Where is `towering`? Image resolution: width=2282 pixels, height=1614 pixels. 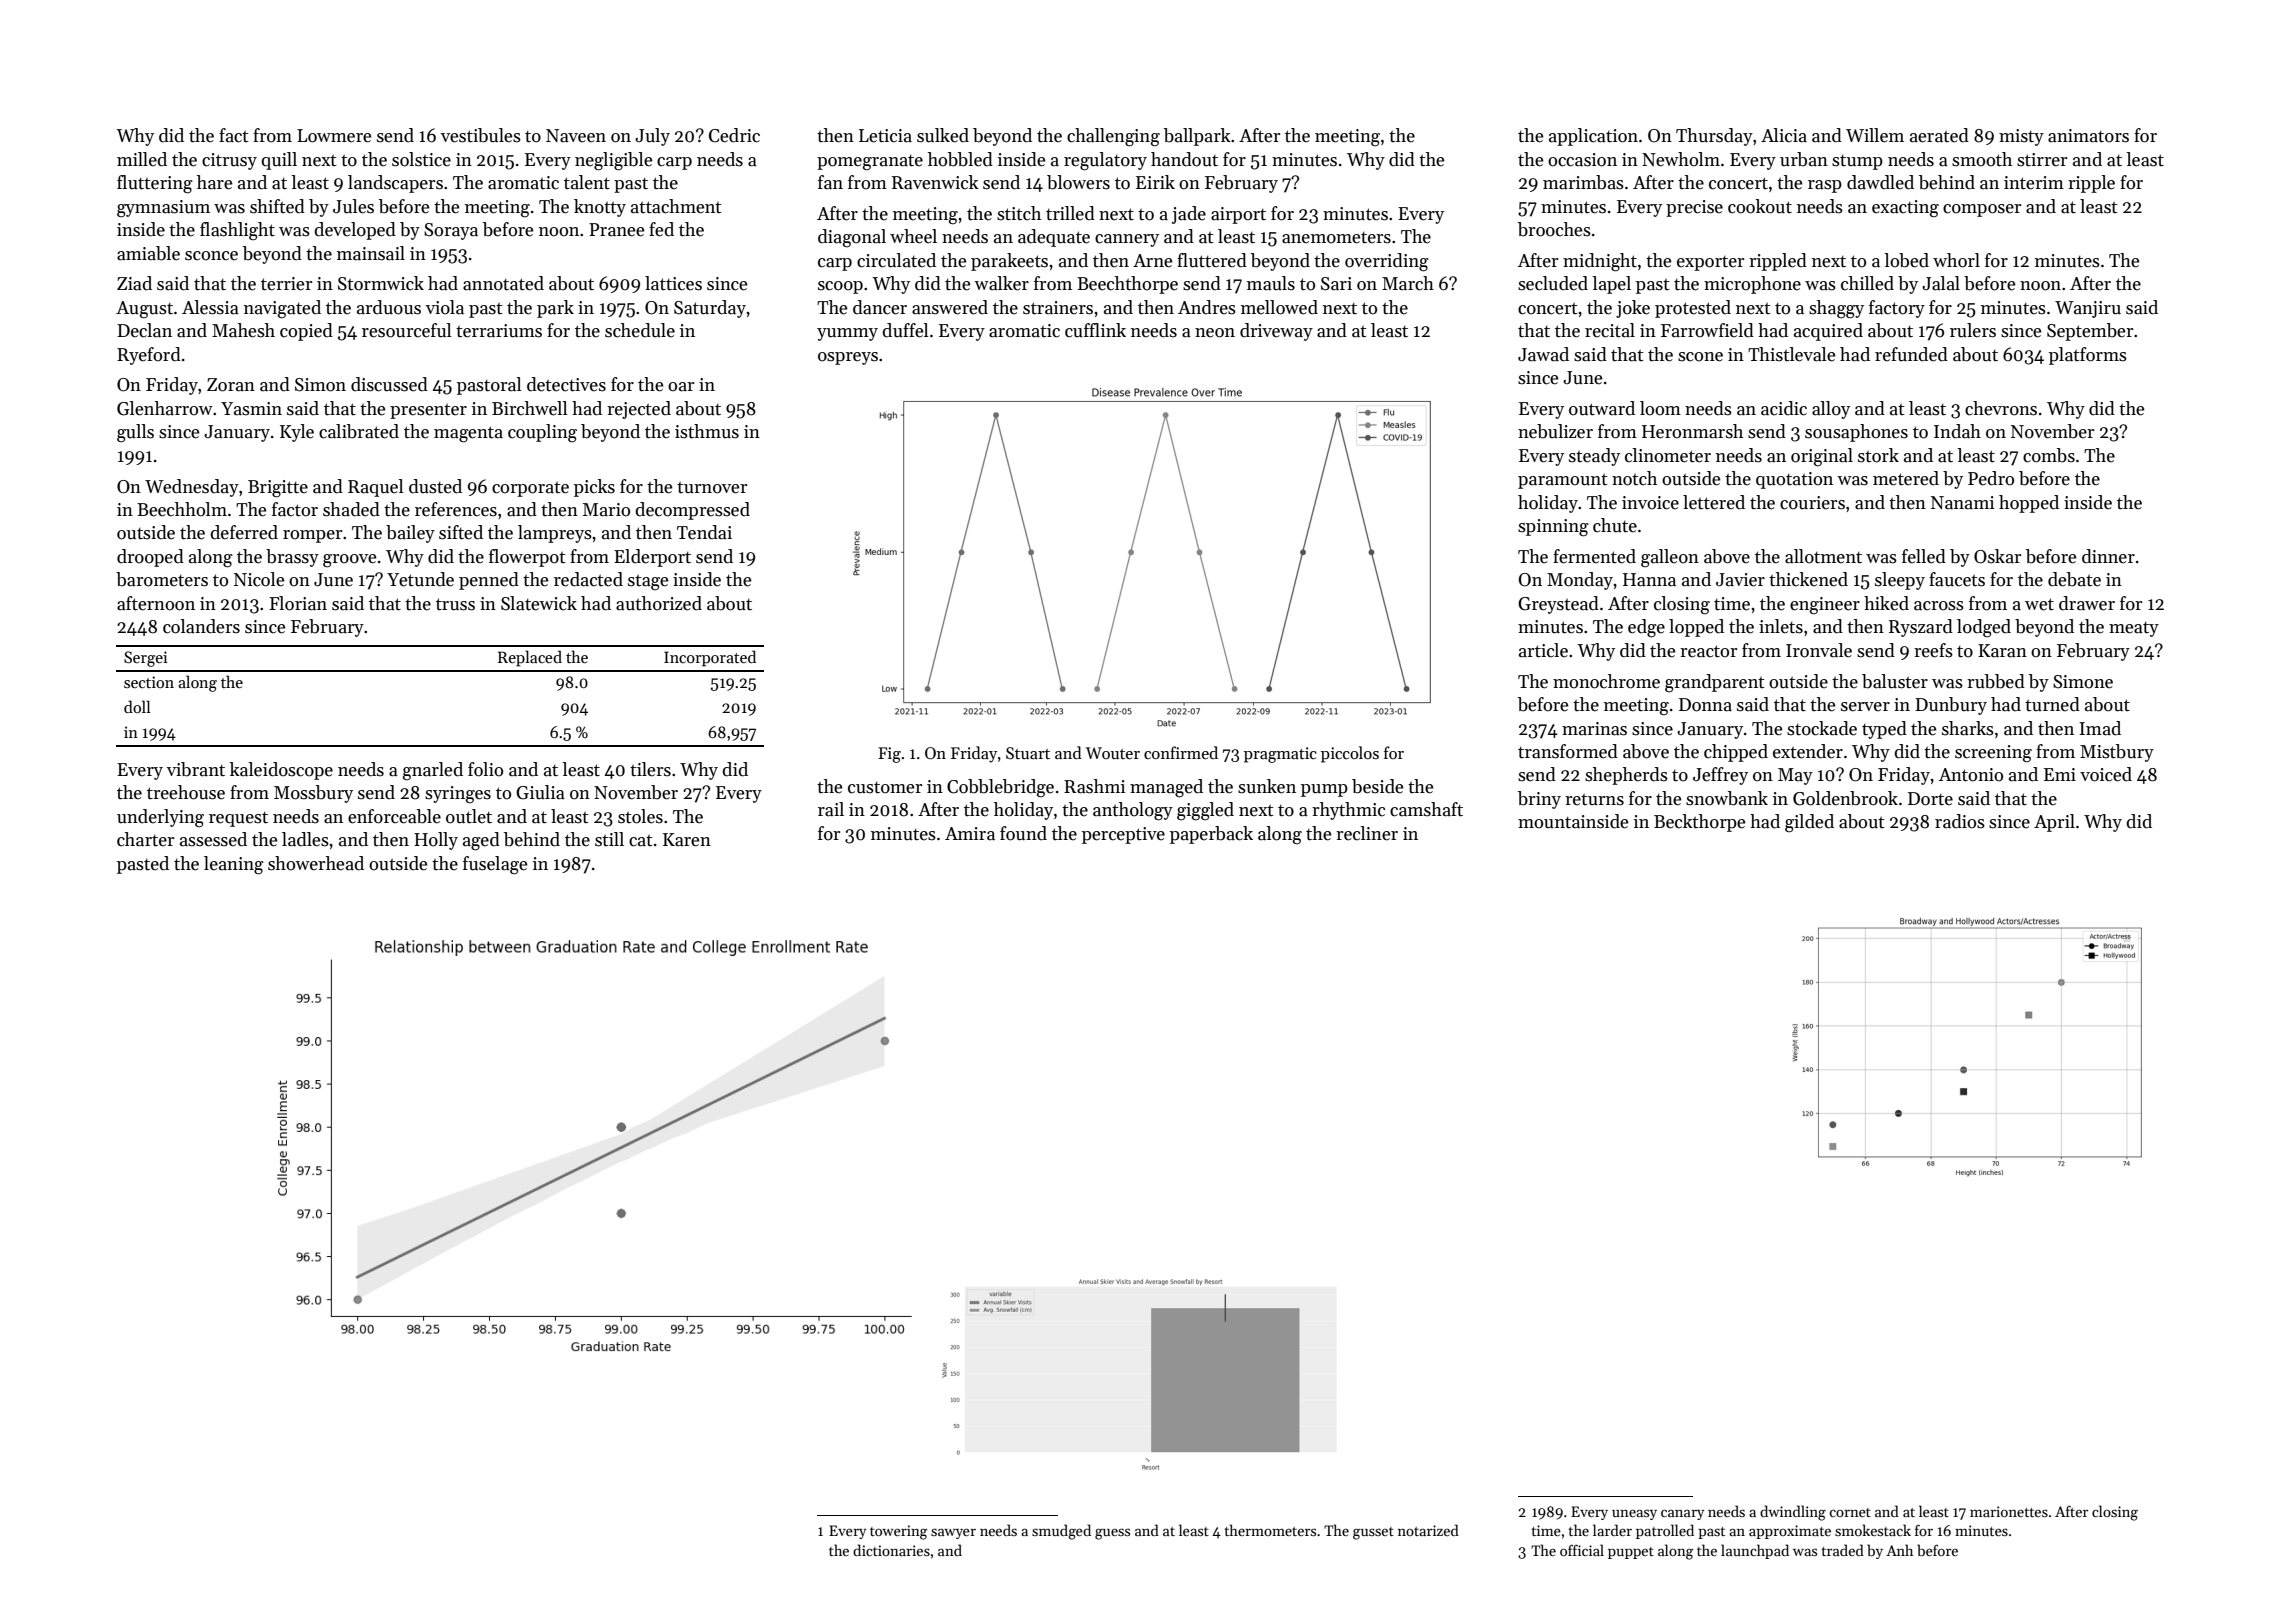
towering is located at coordinates (898, 1532).
